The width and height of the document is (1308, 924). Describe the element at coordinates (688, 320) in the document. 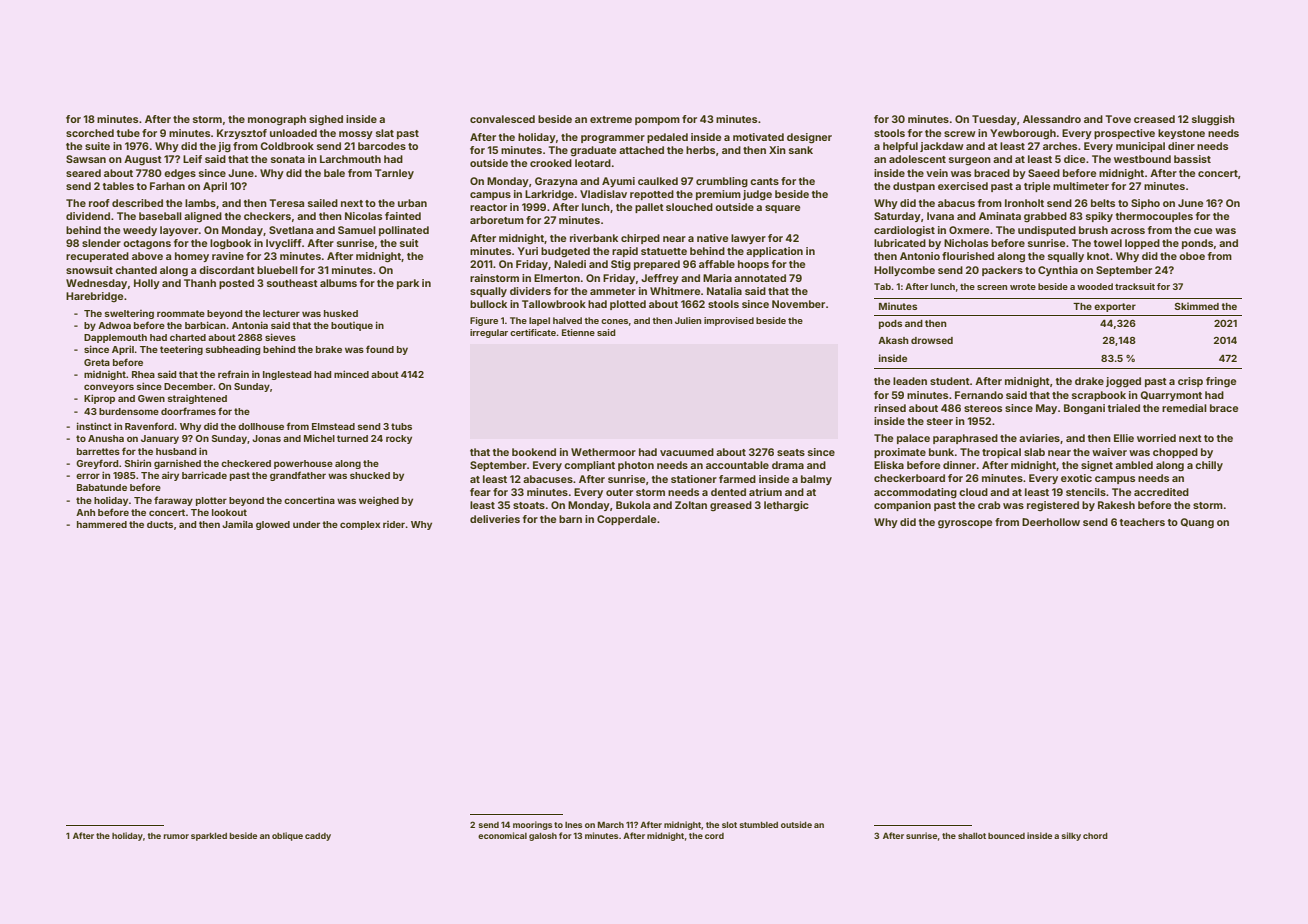

I see `Julien` at that location.
